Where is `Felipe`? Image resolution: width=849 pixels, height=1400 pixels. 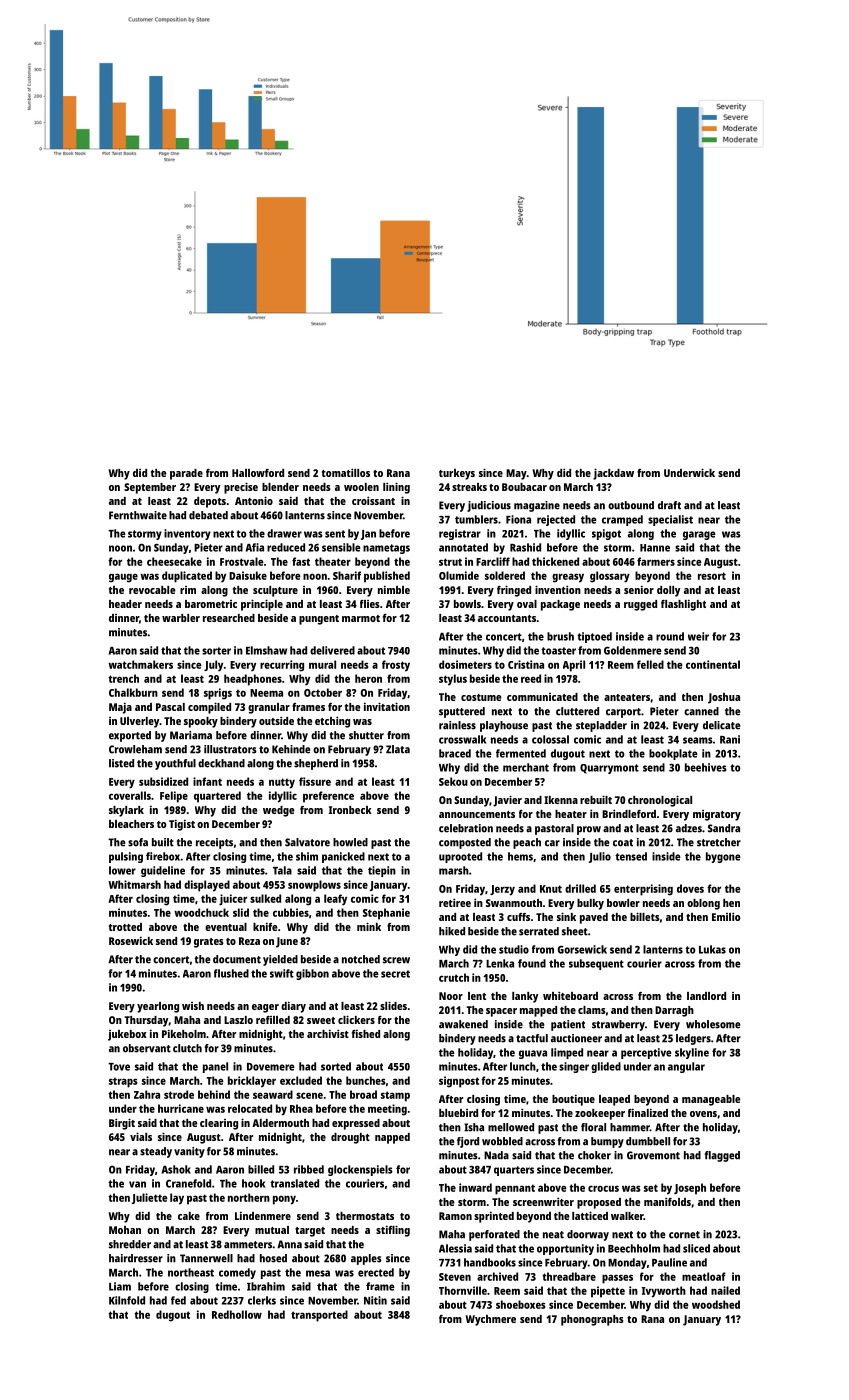
Felipe is located at coordinates (174, 797).
